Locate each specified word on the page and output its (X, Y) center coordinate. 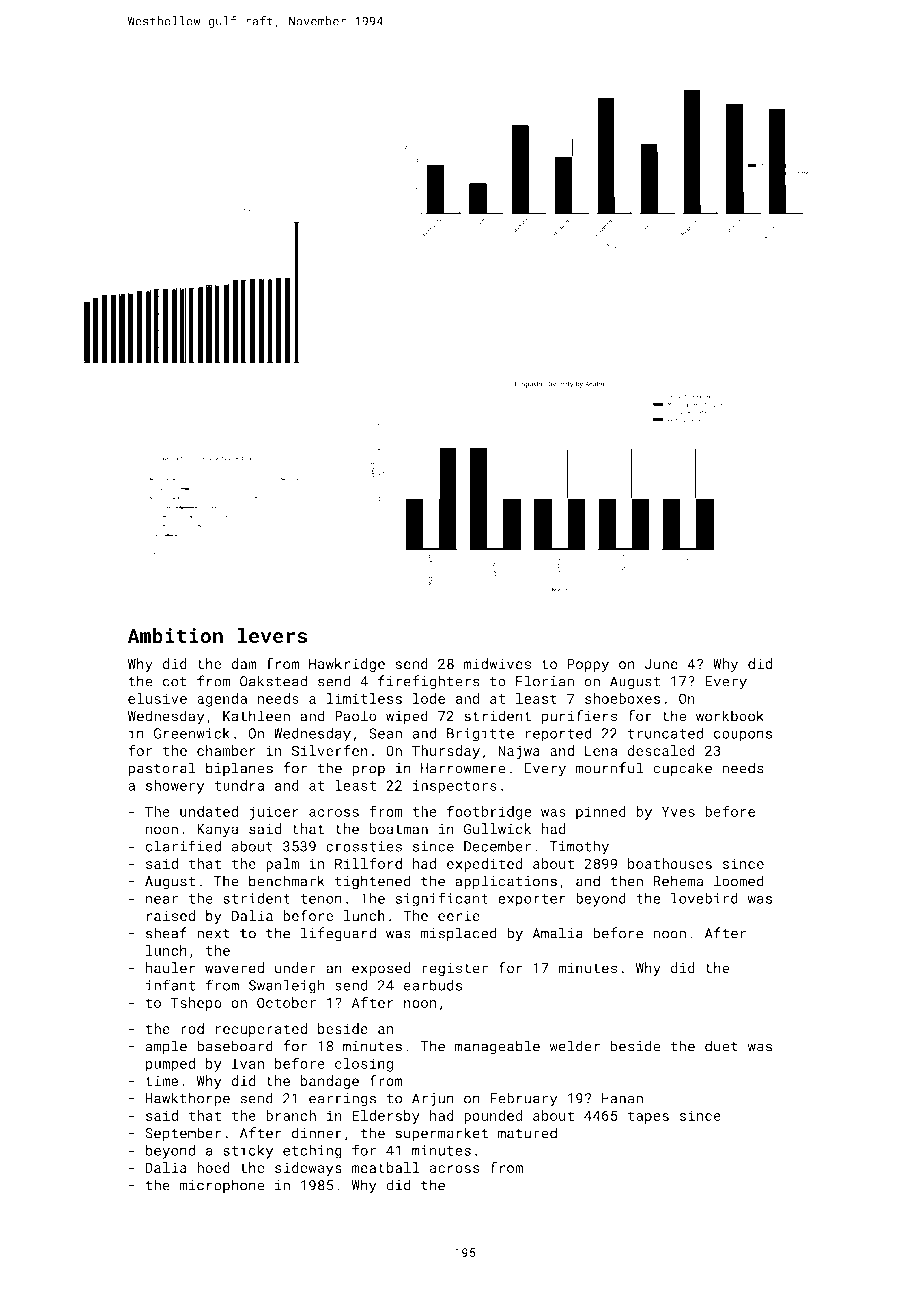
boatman (398, 829)
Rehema (678, 881)
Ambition (175, 636)
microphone (222, 1186)
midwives (497, 664)
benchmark (286, 881)
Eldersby (386, 1117)
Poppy (588, 665)
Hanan (622, 1098)
